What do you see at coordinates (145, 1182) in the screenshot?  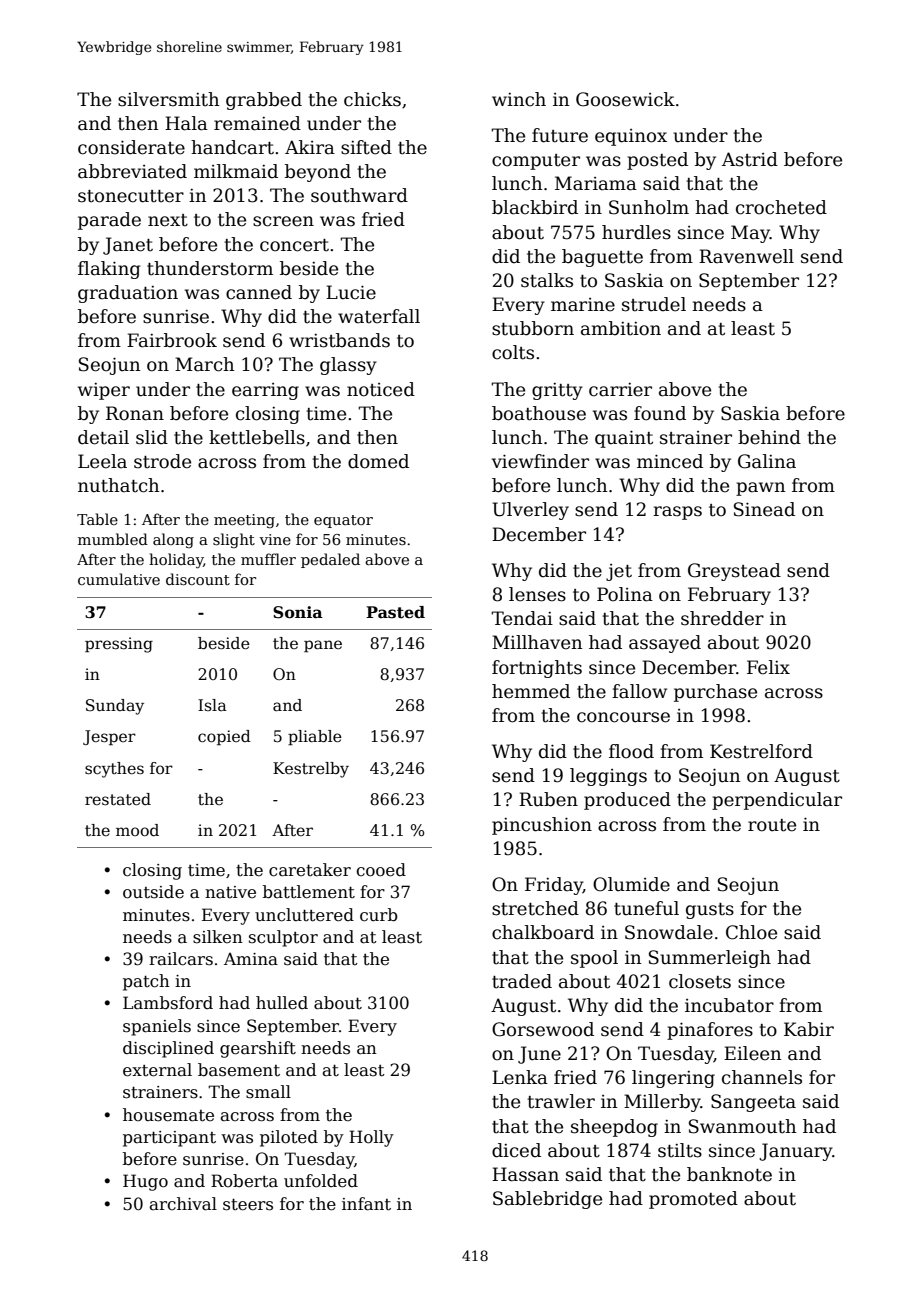 I see `Hugo` at bounding box center [145, 1182].
